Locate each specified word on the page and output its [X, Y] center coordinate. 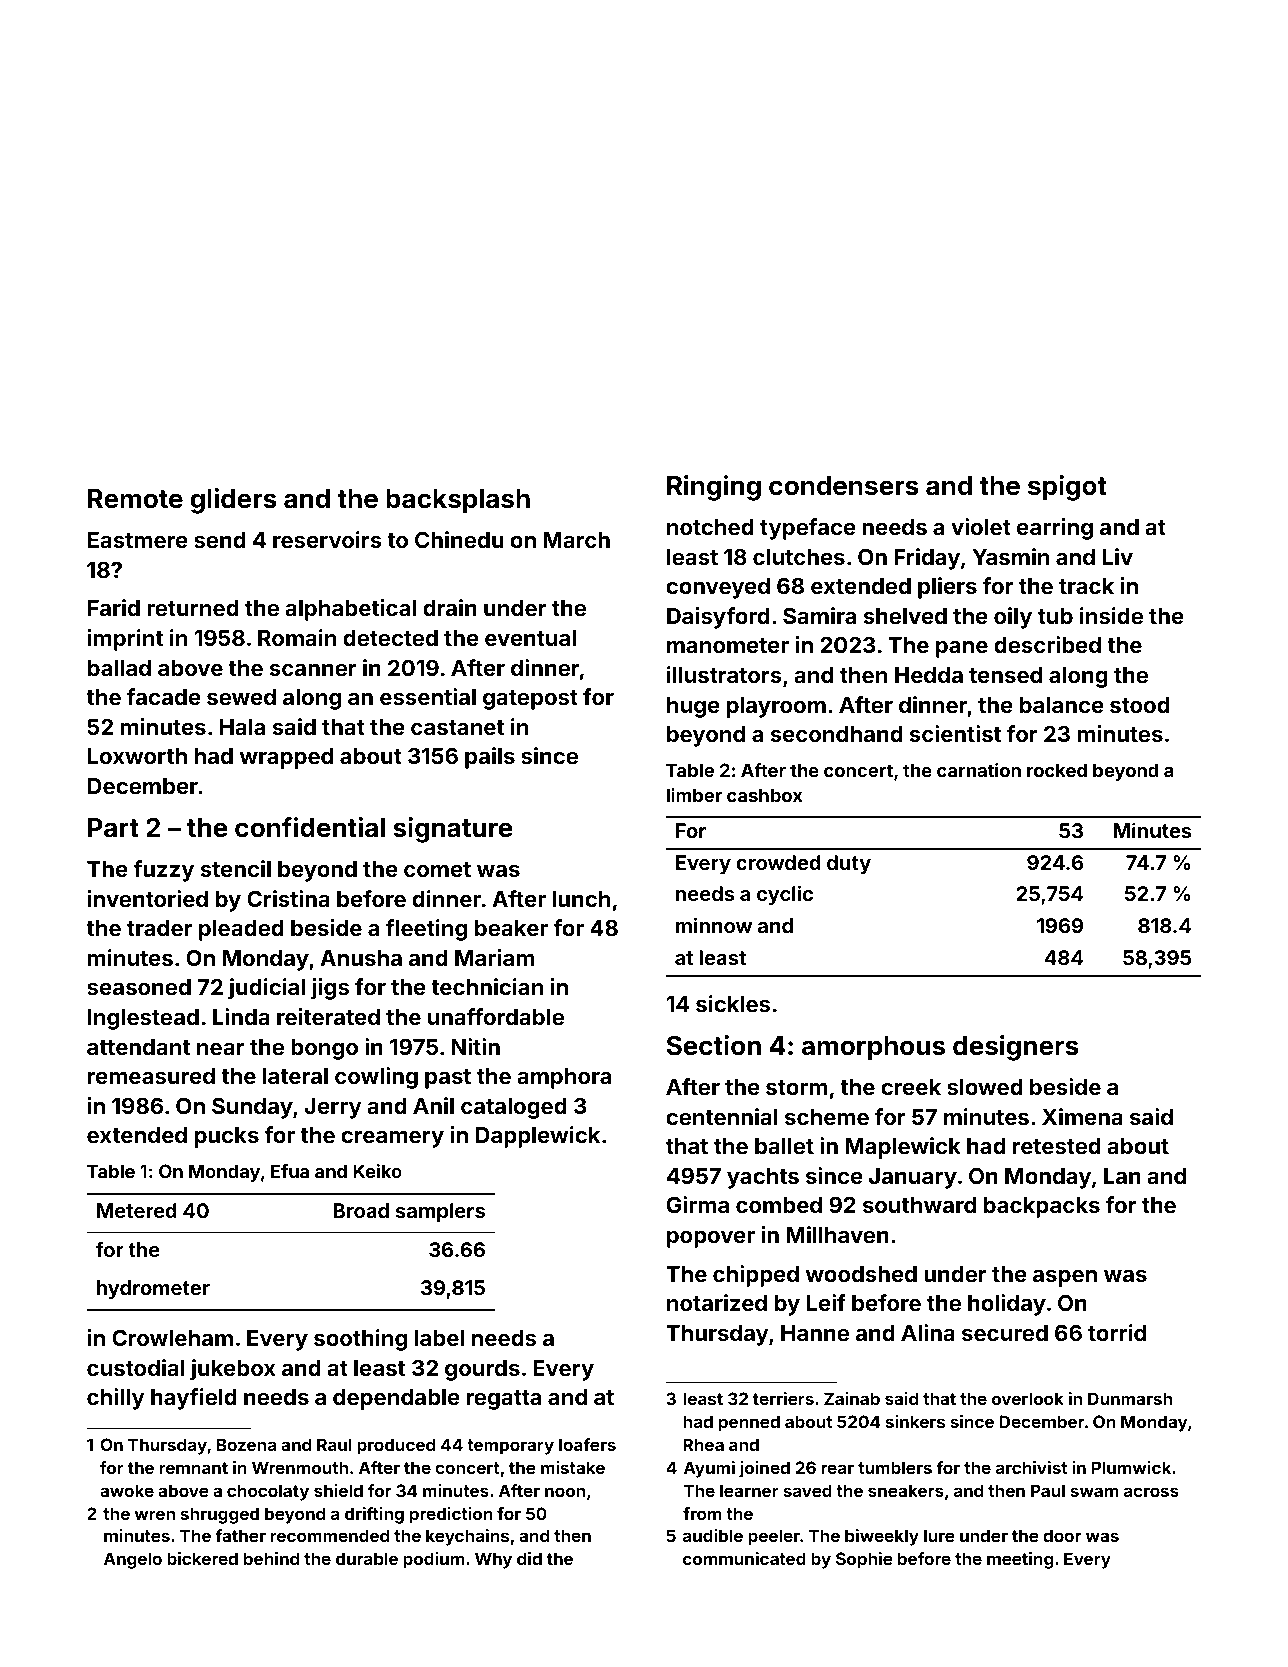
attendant [138, 1047]
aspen [1065, 1278]
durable [367, 1558]
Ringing [714, 488]
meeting [1020, 1560]
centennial [722, 1116]
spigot [1067, 488]
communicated [744, 1558]
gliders [234, 501]
